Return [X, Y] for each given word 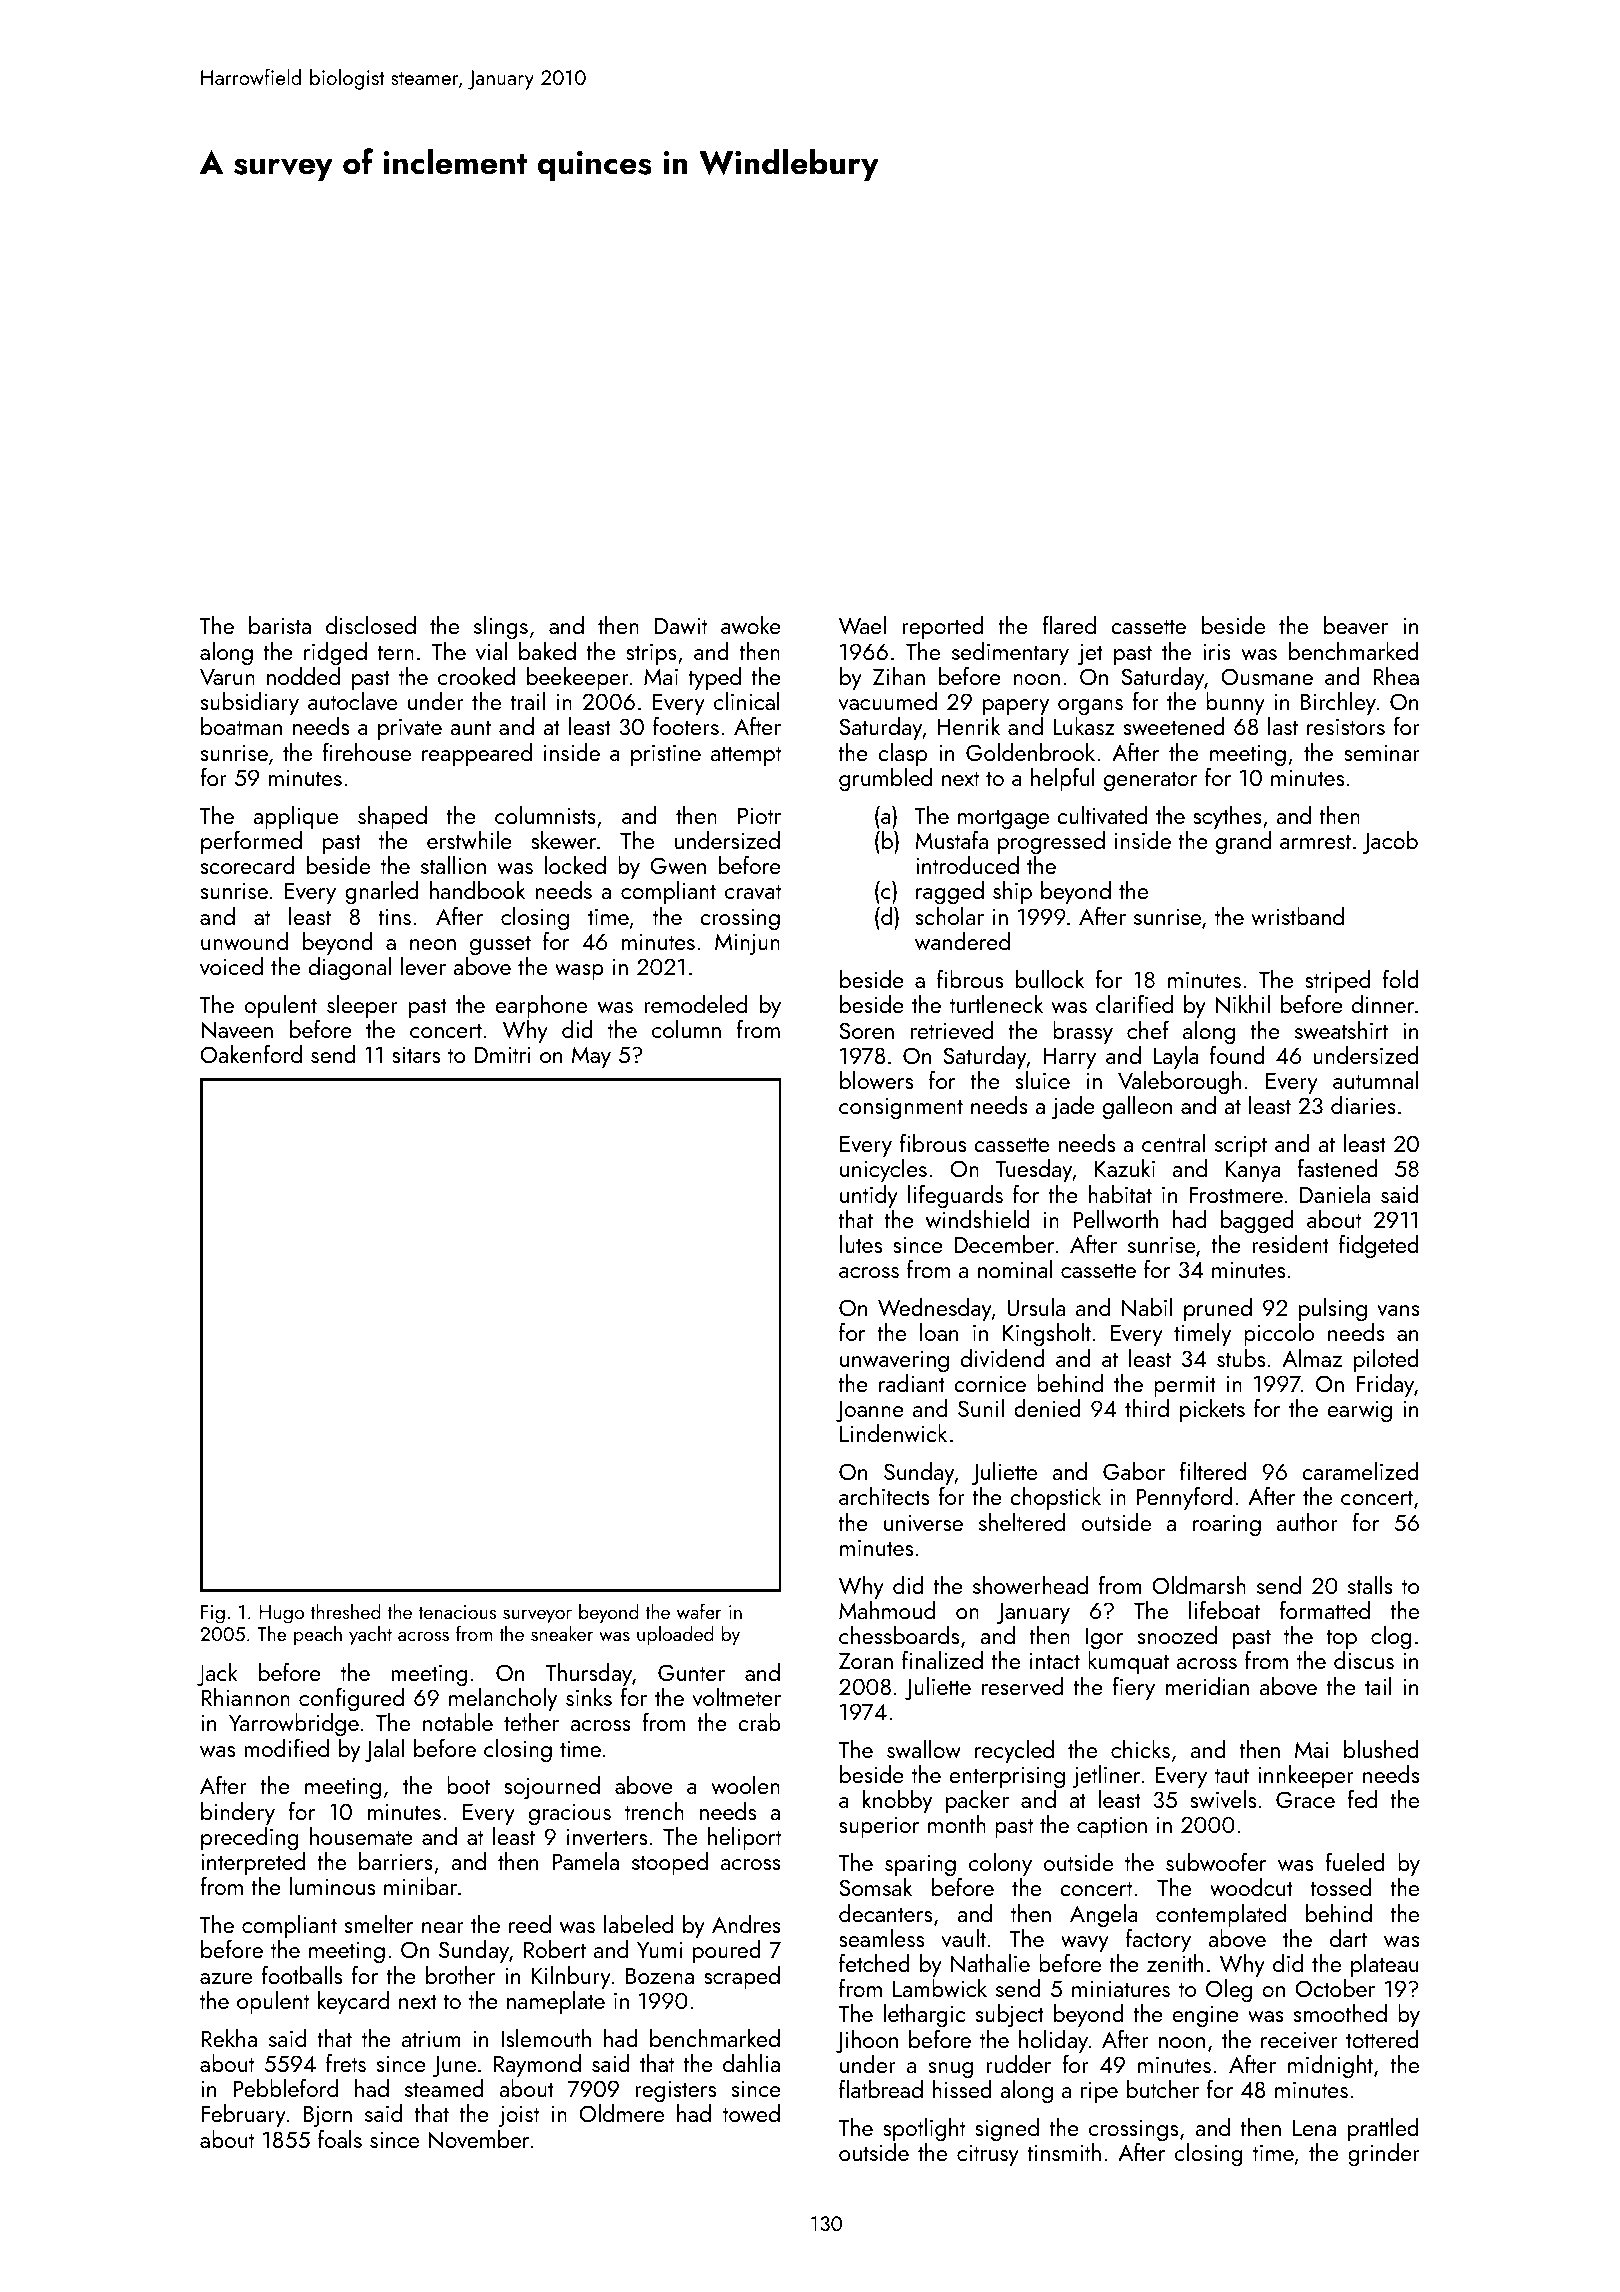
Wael [862, 625]
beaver [1356, 625]
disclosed [371, 625]
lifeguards [955, 1197]
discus [1364, 1660]
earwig [1360, 1412]
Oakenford [251, 1054]
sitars [416, 1055]
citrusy [988, 2155]
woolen [745, 1785]
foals [340, 2139]
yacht [370, 1635]
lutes [861, 1244]
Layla [1176, 1057]
